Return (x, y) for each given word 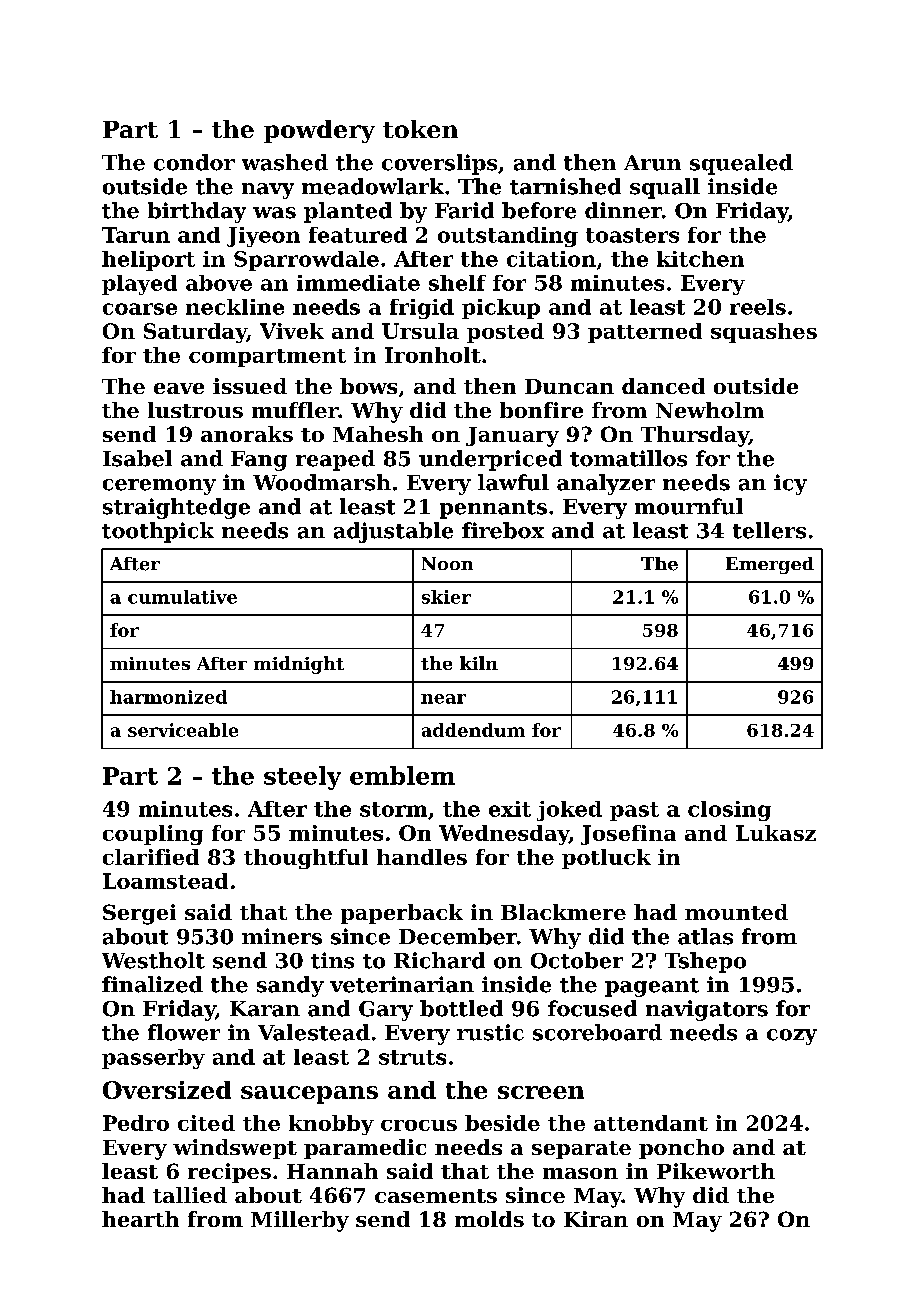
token (420, 129)
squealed (741, 164)
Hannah (332, 1171)
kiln (479, 663)
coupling (153, 835)
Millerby (300, 1221)
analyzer (606, 484)
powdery (319, 131)
